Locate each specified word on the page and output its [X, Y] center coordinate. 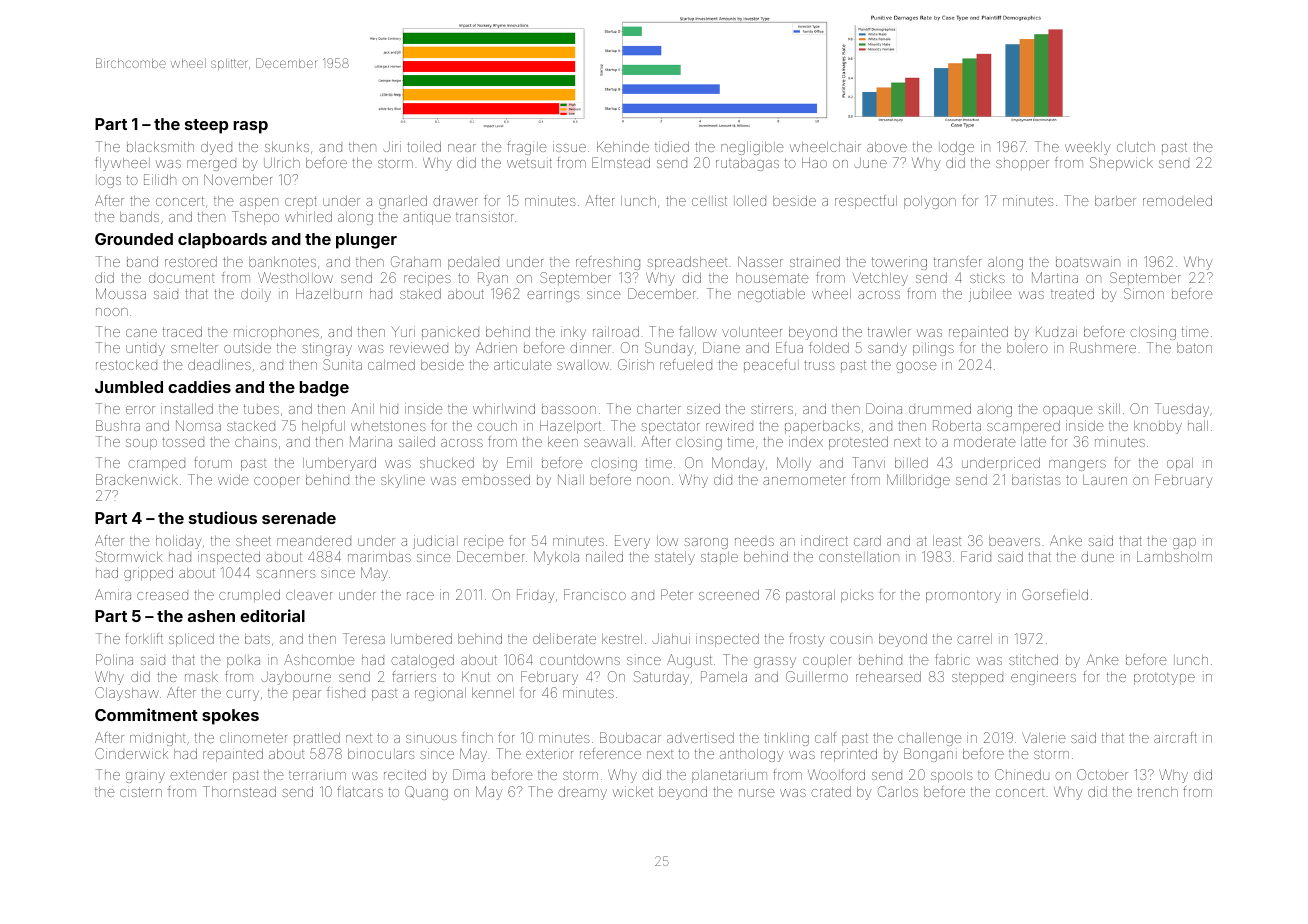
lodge [956, 148]
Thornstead [239, 791]
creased [162, 596]
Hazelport [570, 427]
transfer [957, 261]
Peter [677, 594]
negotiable [771, 295]
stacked [251, 426]
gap [1184, 543]
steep [206, 126]
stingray [327, 349]
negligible [752, 148]
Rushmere [1103, 347]
